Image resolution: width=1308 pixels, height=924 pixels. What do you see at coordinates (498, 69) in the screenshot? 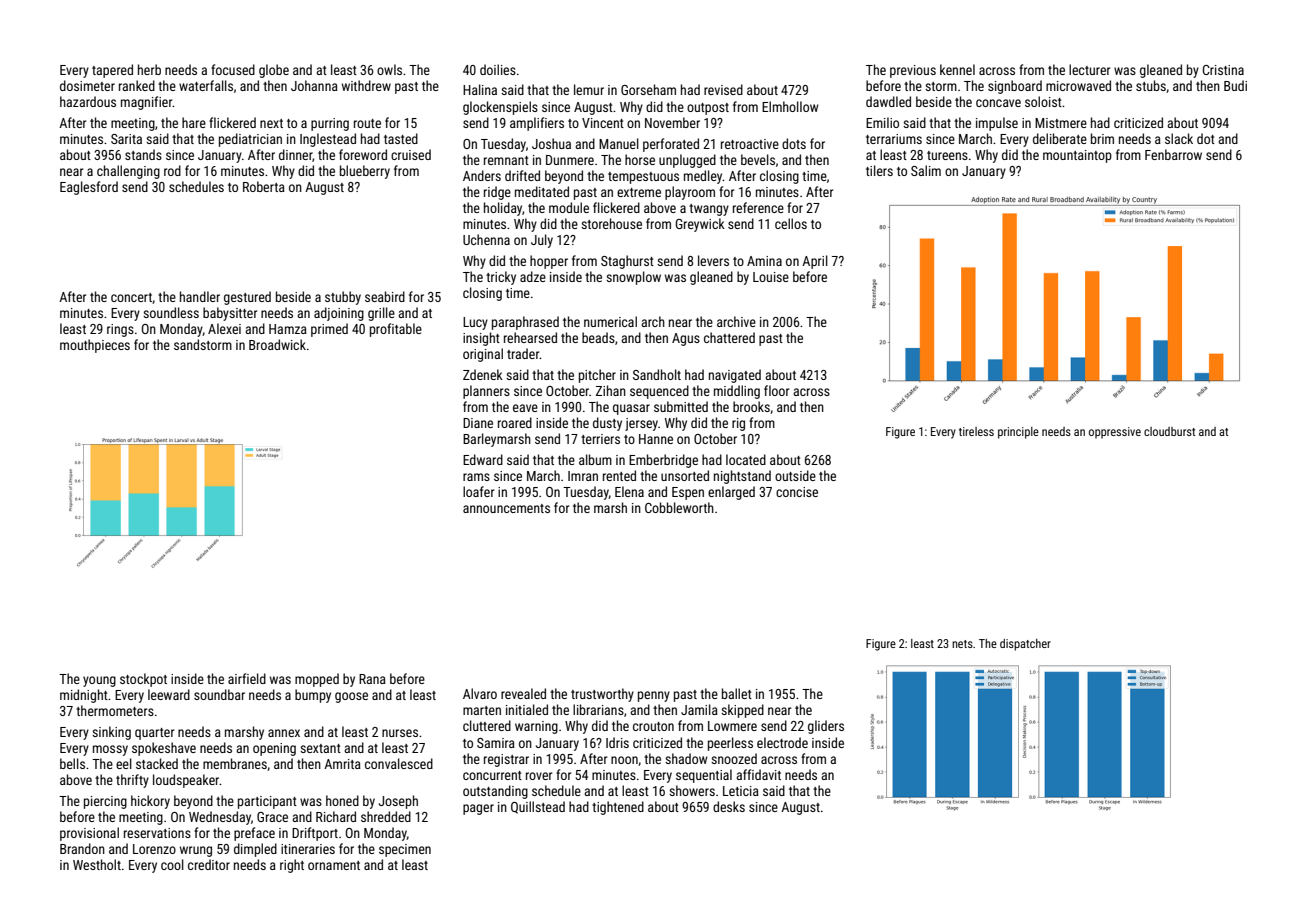
I see `doilies` at bounding box center [498, 69].
